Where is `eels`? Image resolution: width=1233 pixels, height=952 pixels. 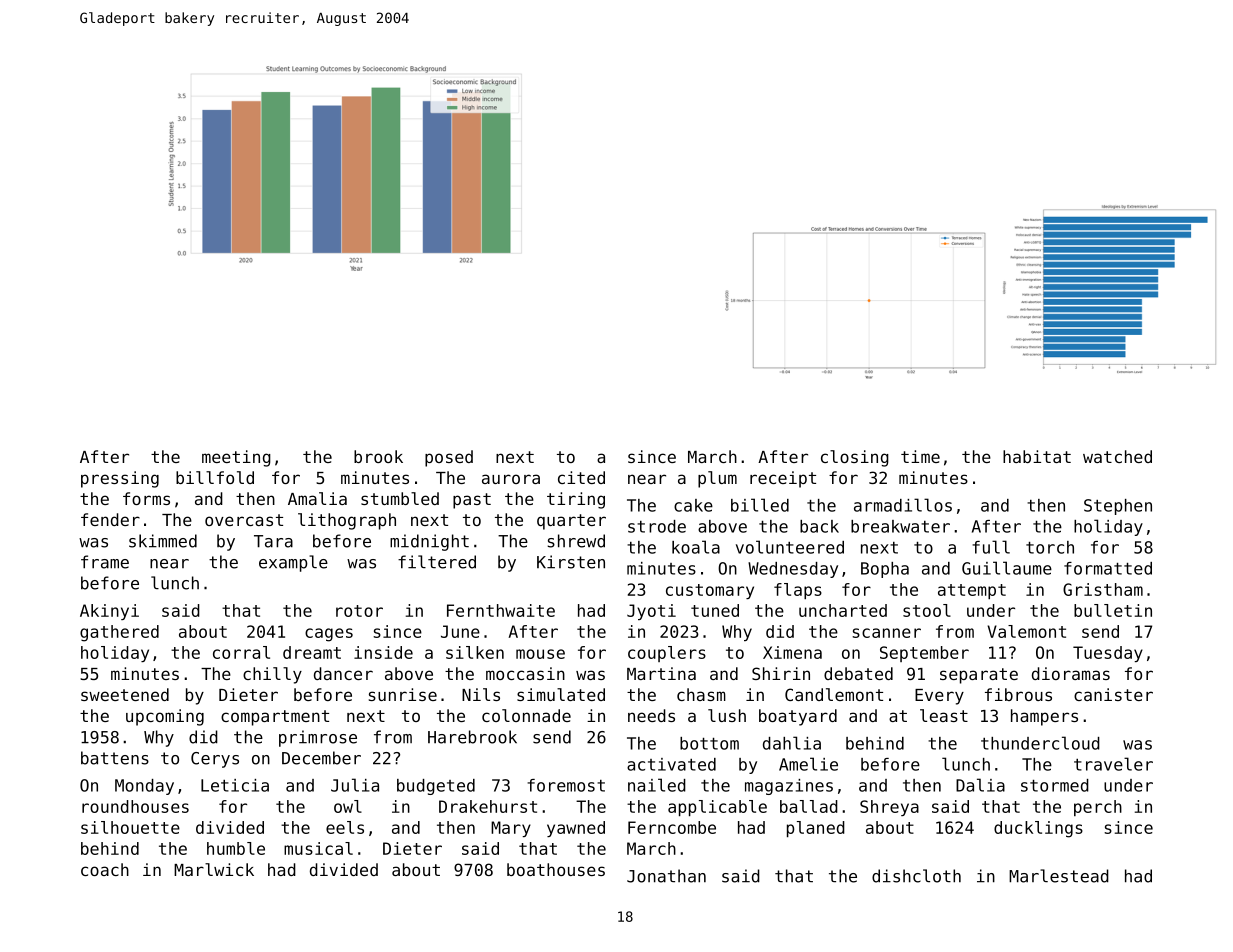
eels is located at coordinates (345, 827).
